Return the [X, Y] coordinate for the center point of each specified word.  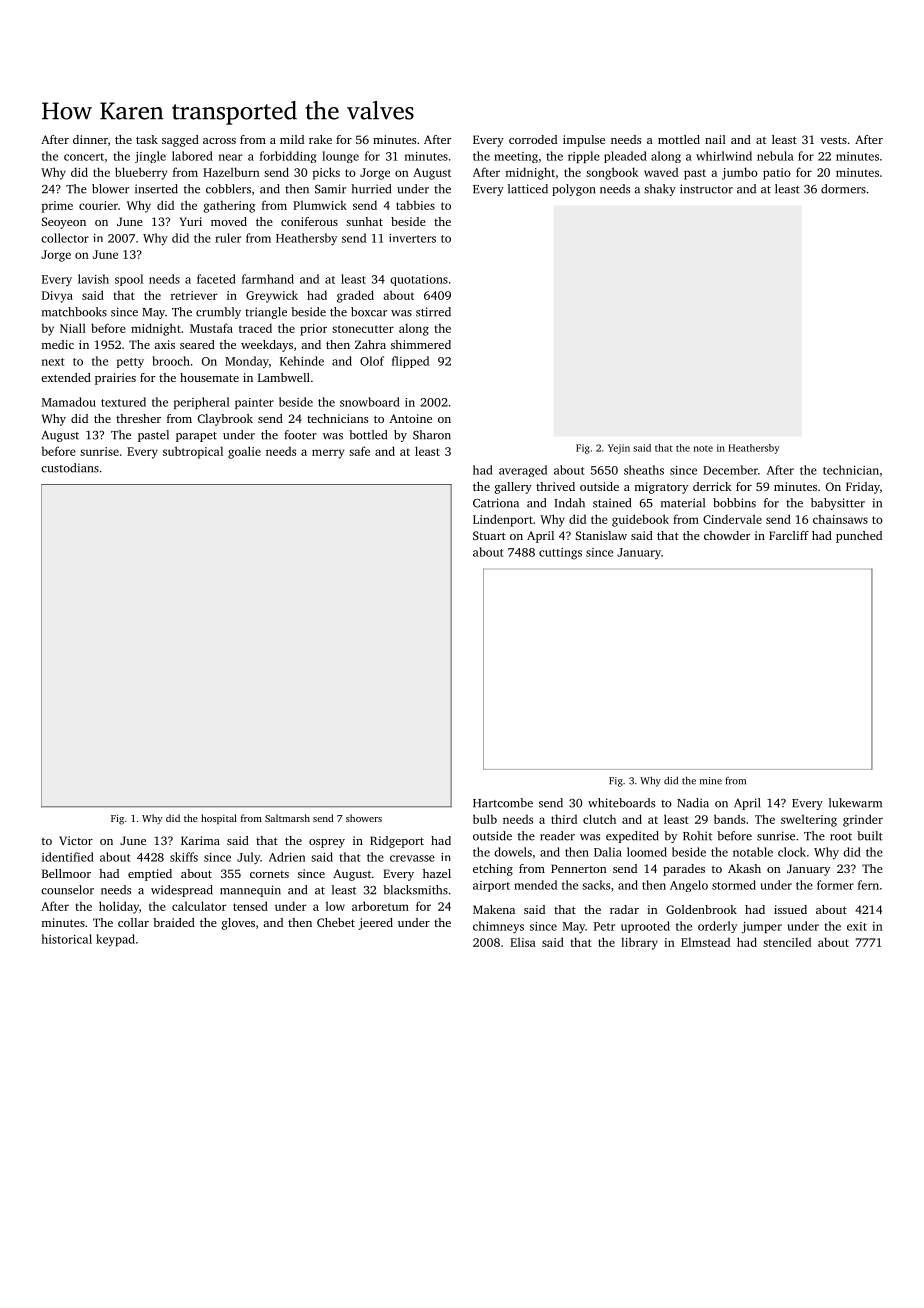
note [703, 448]
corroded [533, 139]
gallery [513, 488]
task [147, 139]
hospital [219, 819]
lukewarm [855, 803]
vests [833, 140]
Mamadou [69, 402]
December [730, 470]
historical [67, 939]
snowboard [370, 402]
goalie [244, 452]
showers [364, 818]
